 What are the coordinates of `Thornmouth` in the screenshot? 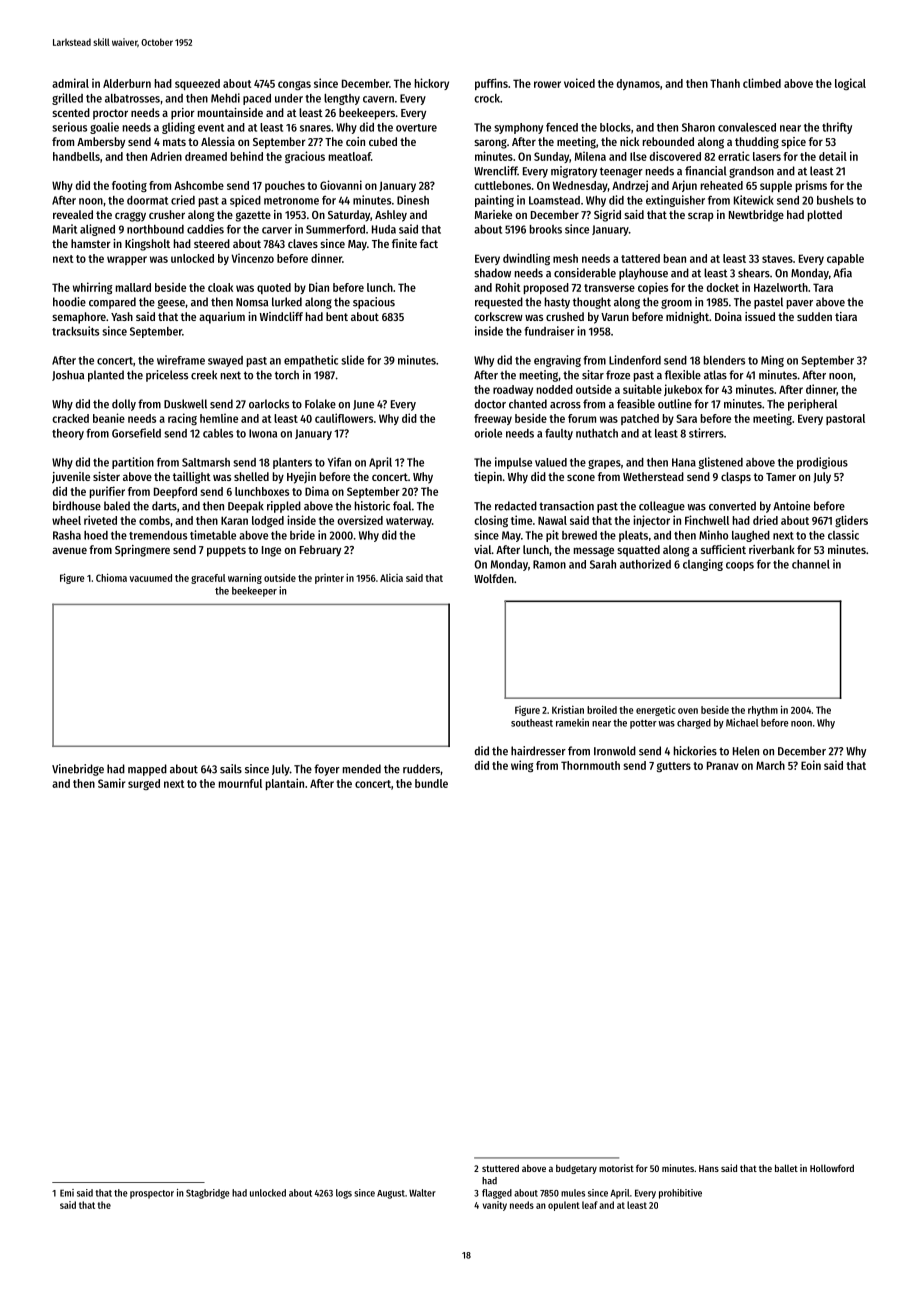 It's located at (590, 765).
